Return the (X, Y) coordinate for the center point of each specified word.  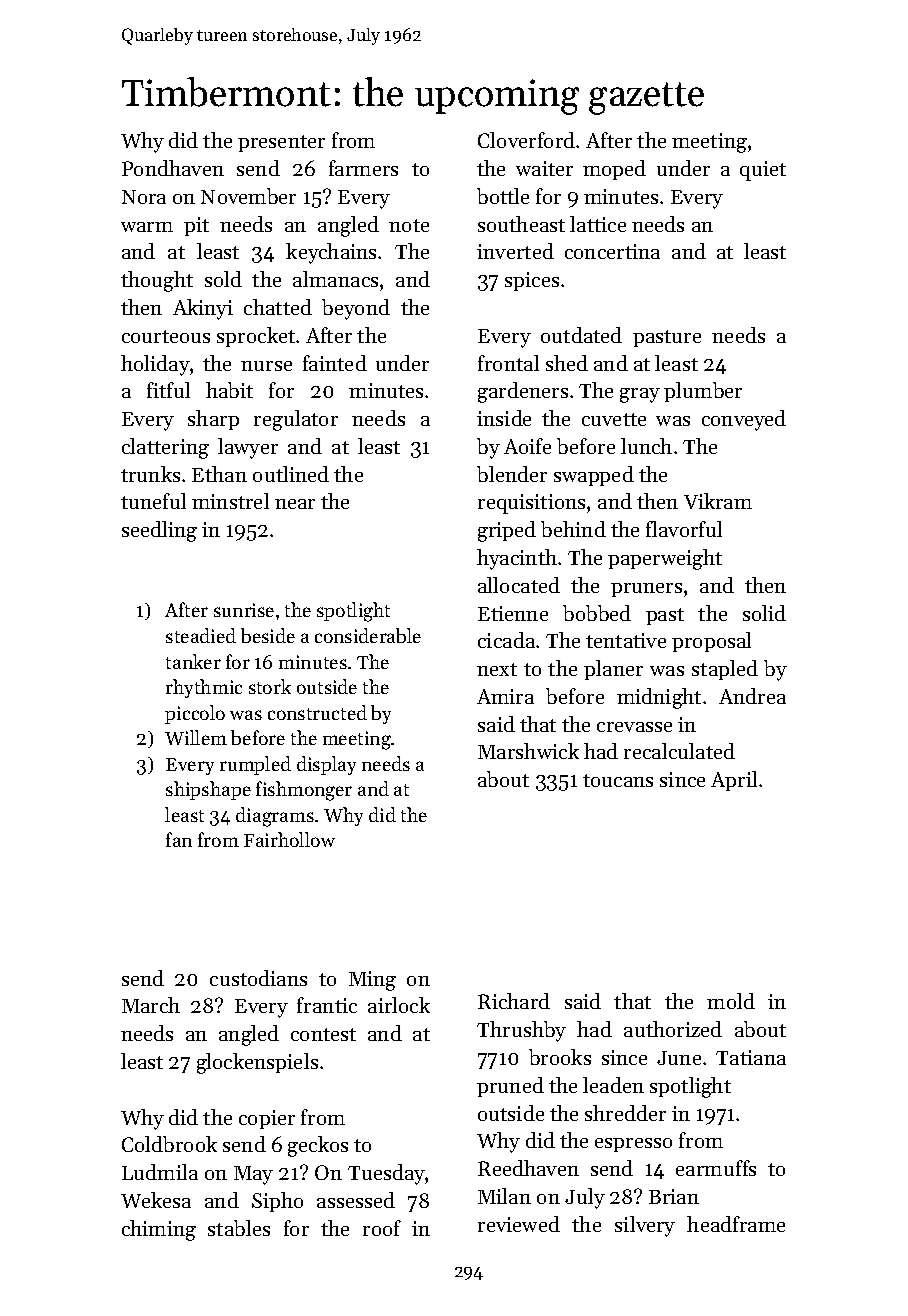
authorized (673, 1029)
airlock (399, 1005)
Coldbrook (169, 1144)
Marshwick (528, 751)
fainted (335, 363)
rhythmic (204, 688)
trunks (150, 474)
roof (382, 1228)
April (734, 781)
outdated (581, 335)
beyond (356, 309)
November (248, 196)
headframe (736, 1224)
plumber (703, 392)
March (151, 1005)
